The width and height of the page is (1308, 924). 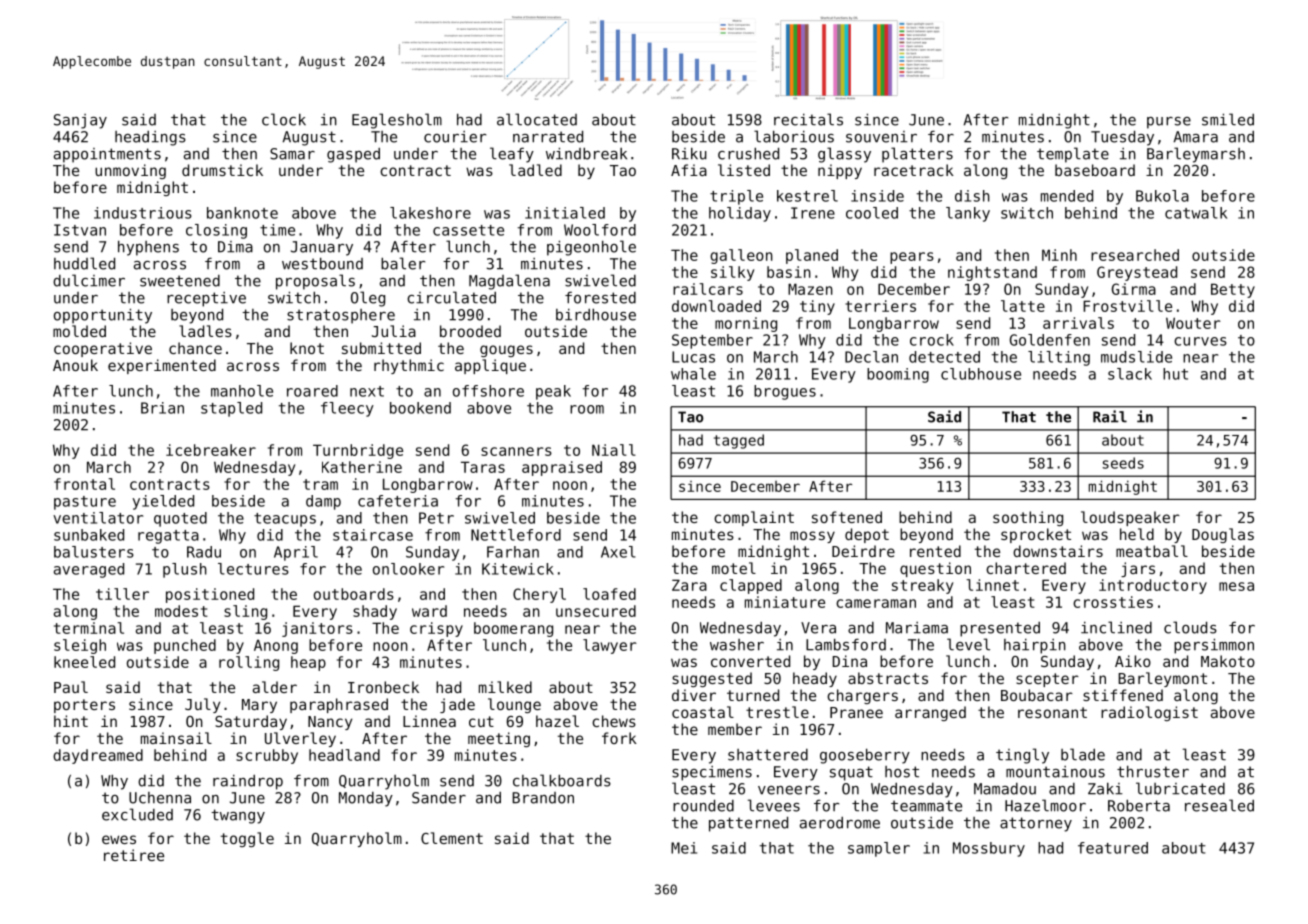 I want to click on windbreak, so click(x=586, y=153).
